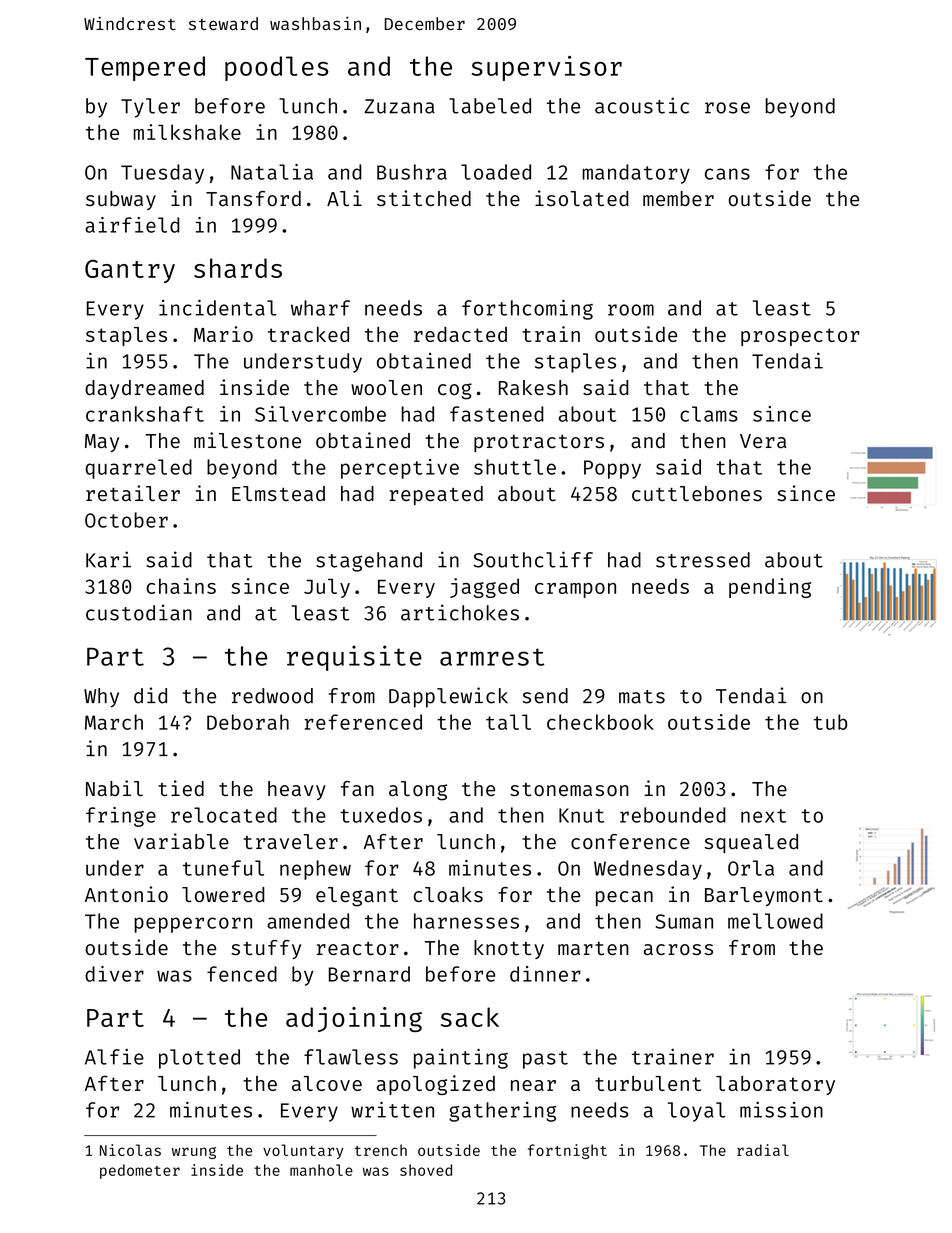 This document has width=952, height=1233. What do you see at coordinates (831, 722) in the document?
I see `tub` at bounding box center [831, 722].
